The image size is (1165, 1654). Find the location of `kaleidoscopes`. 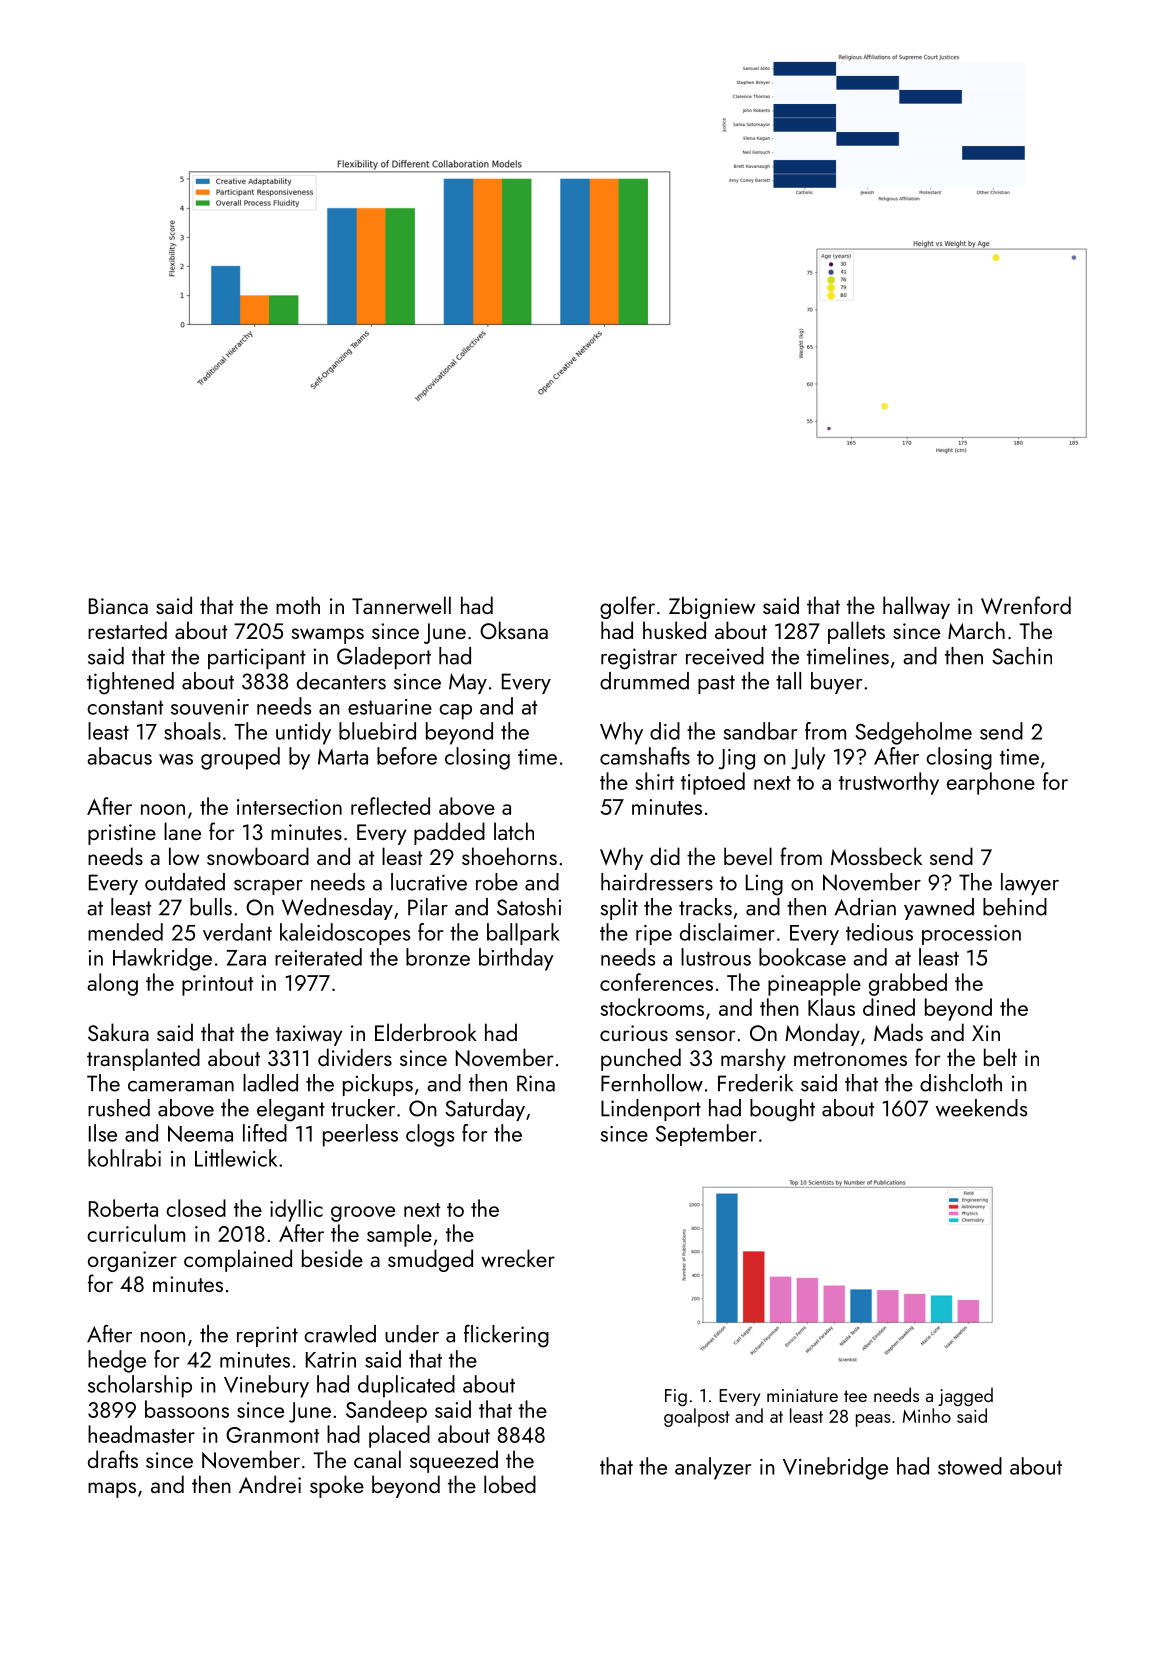

kaleidoscopes is located at coordinates (345, 934).
